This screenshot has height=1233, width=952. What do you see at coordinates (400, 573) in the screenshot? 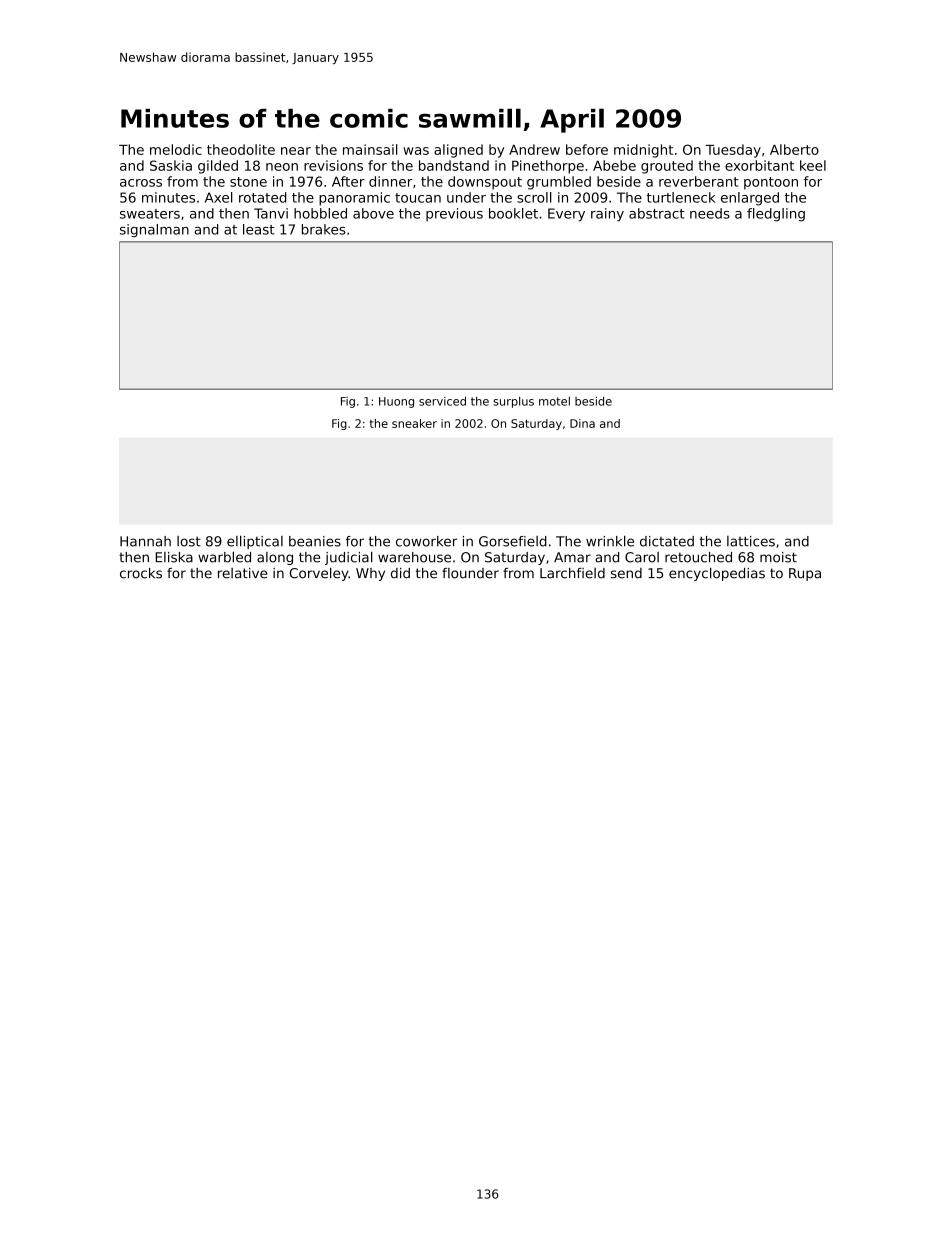
I see `did` at bounding box center [400, 573].
